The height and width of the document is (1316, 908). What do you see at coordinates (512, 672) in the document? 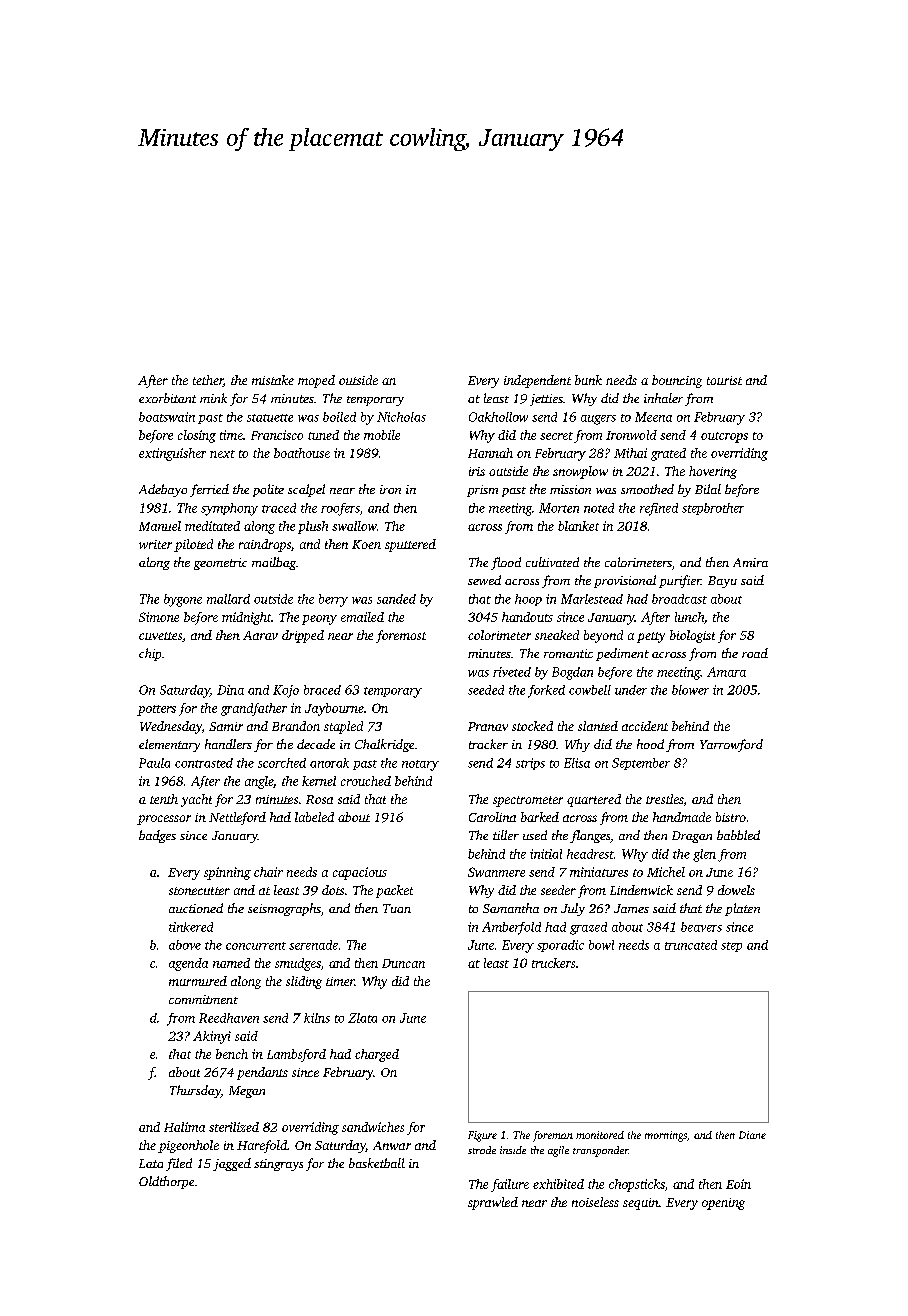
I see `riveted` at bounding box center [512, 672].
